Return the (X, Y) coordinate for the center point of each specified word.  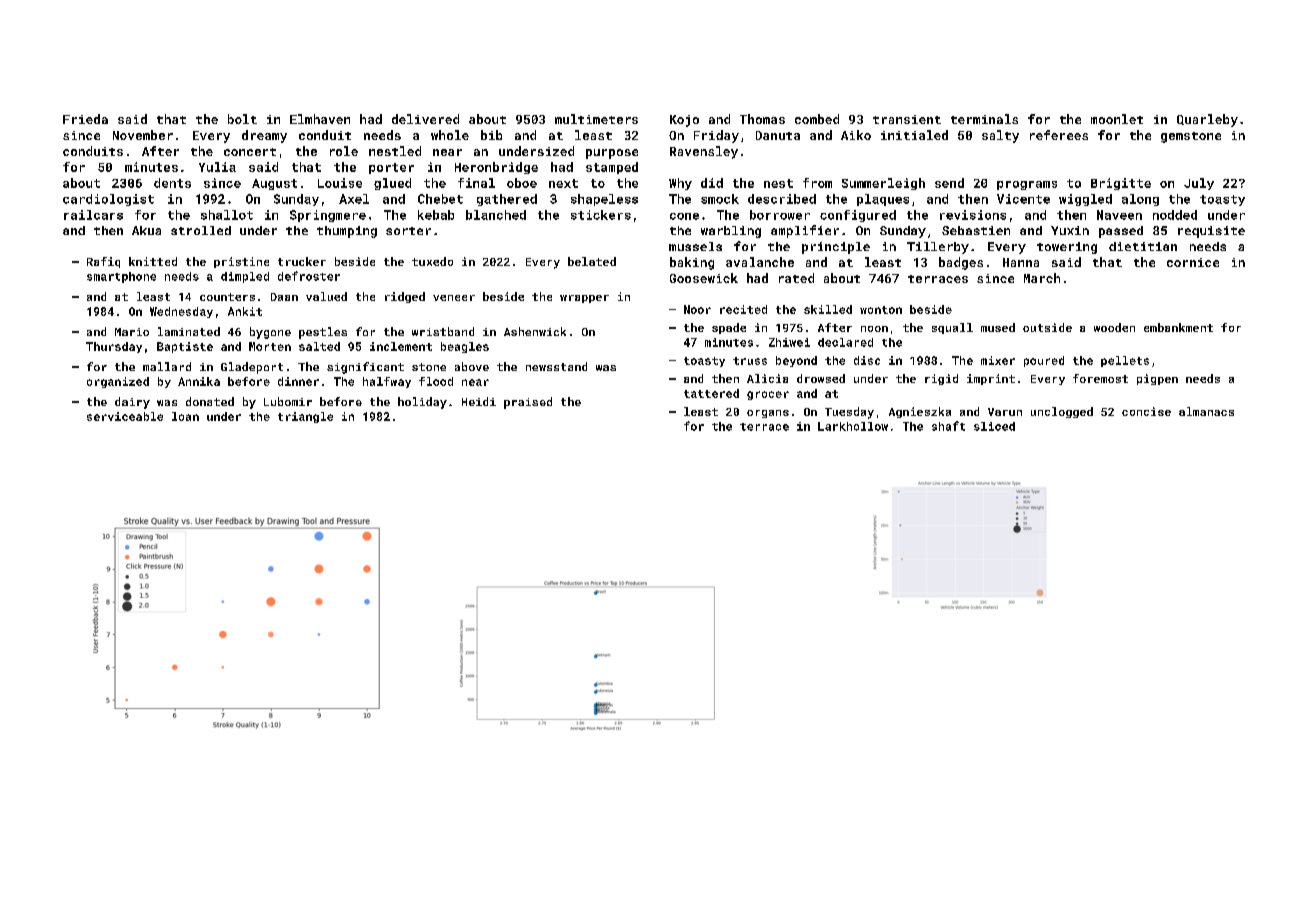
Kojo (684, 121)
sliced (994, 426)
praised (528, 403)
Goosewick (704, 278)
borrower (780, 215)
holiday (422, 403)
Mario (132, 332)
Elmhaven (320, 119)
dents (172, 183)
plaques (883, 200)
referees (1059, 135)
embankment (1178, 327)
